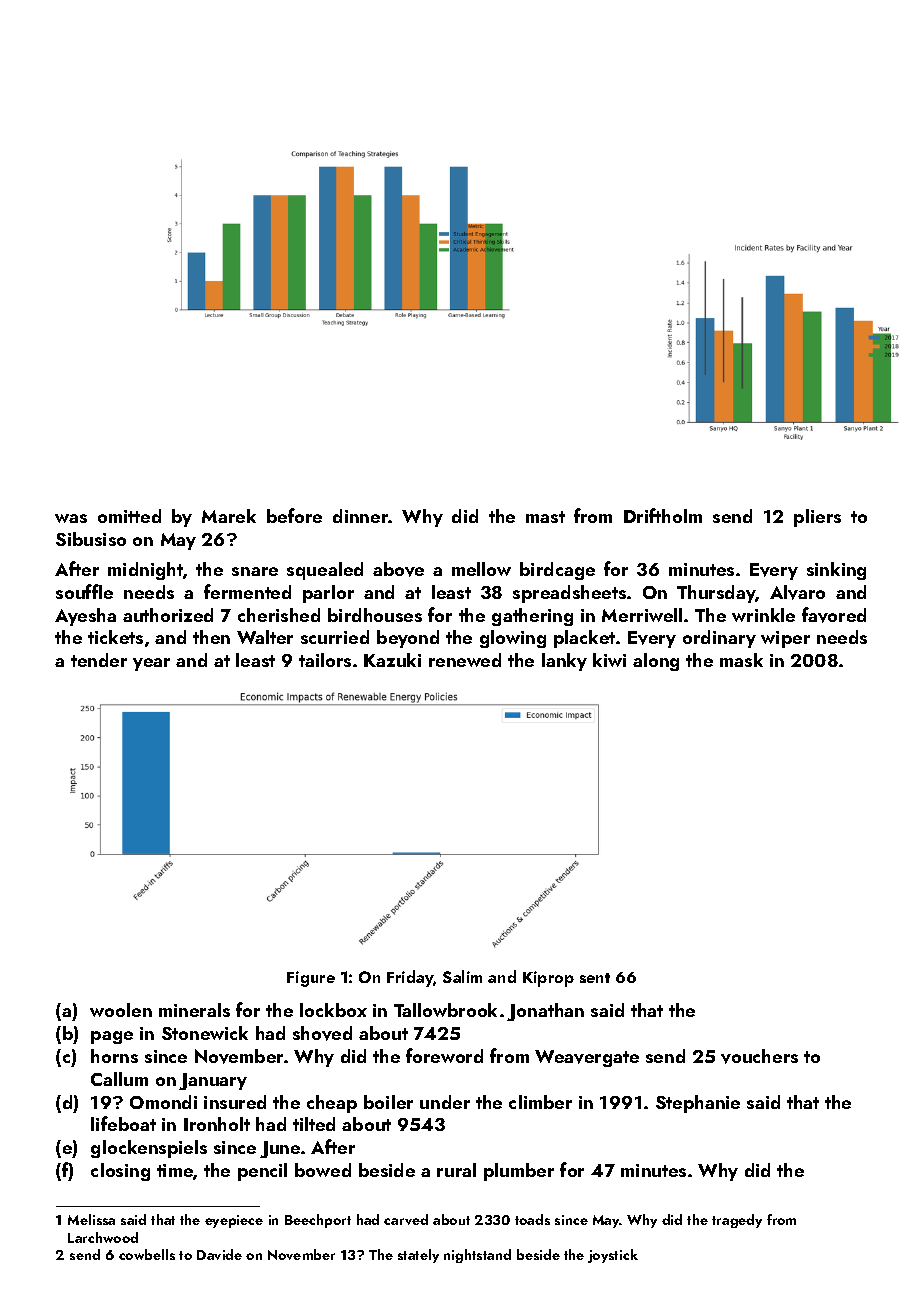 The width and height of the document is (924, 1314). What do you see at coordinates (477, 1256) in the document?
I see `nightstand` at bounding box center [477, 1256].
